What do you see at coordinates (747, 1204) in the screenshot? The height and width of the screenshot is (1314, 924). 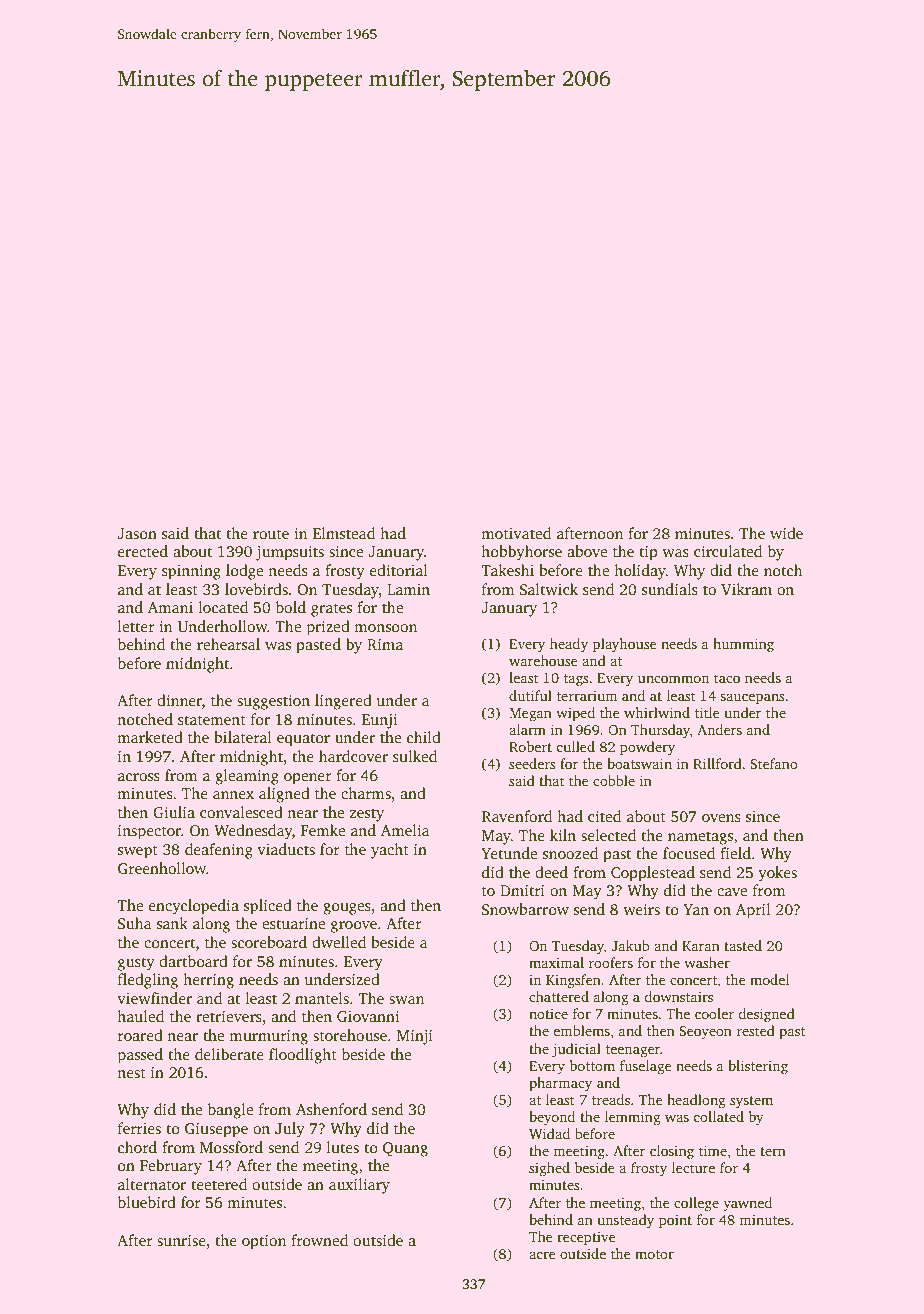 I see `yawned` at bounding box center [747, 1204].
